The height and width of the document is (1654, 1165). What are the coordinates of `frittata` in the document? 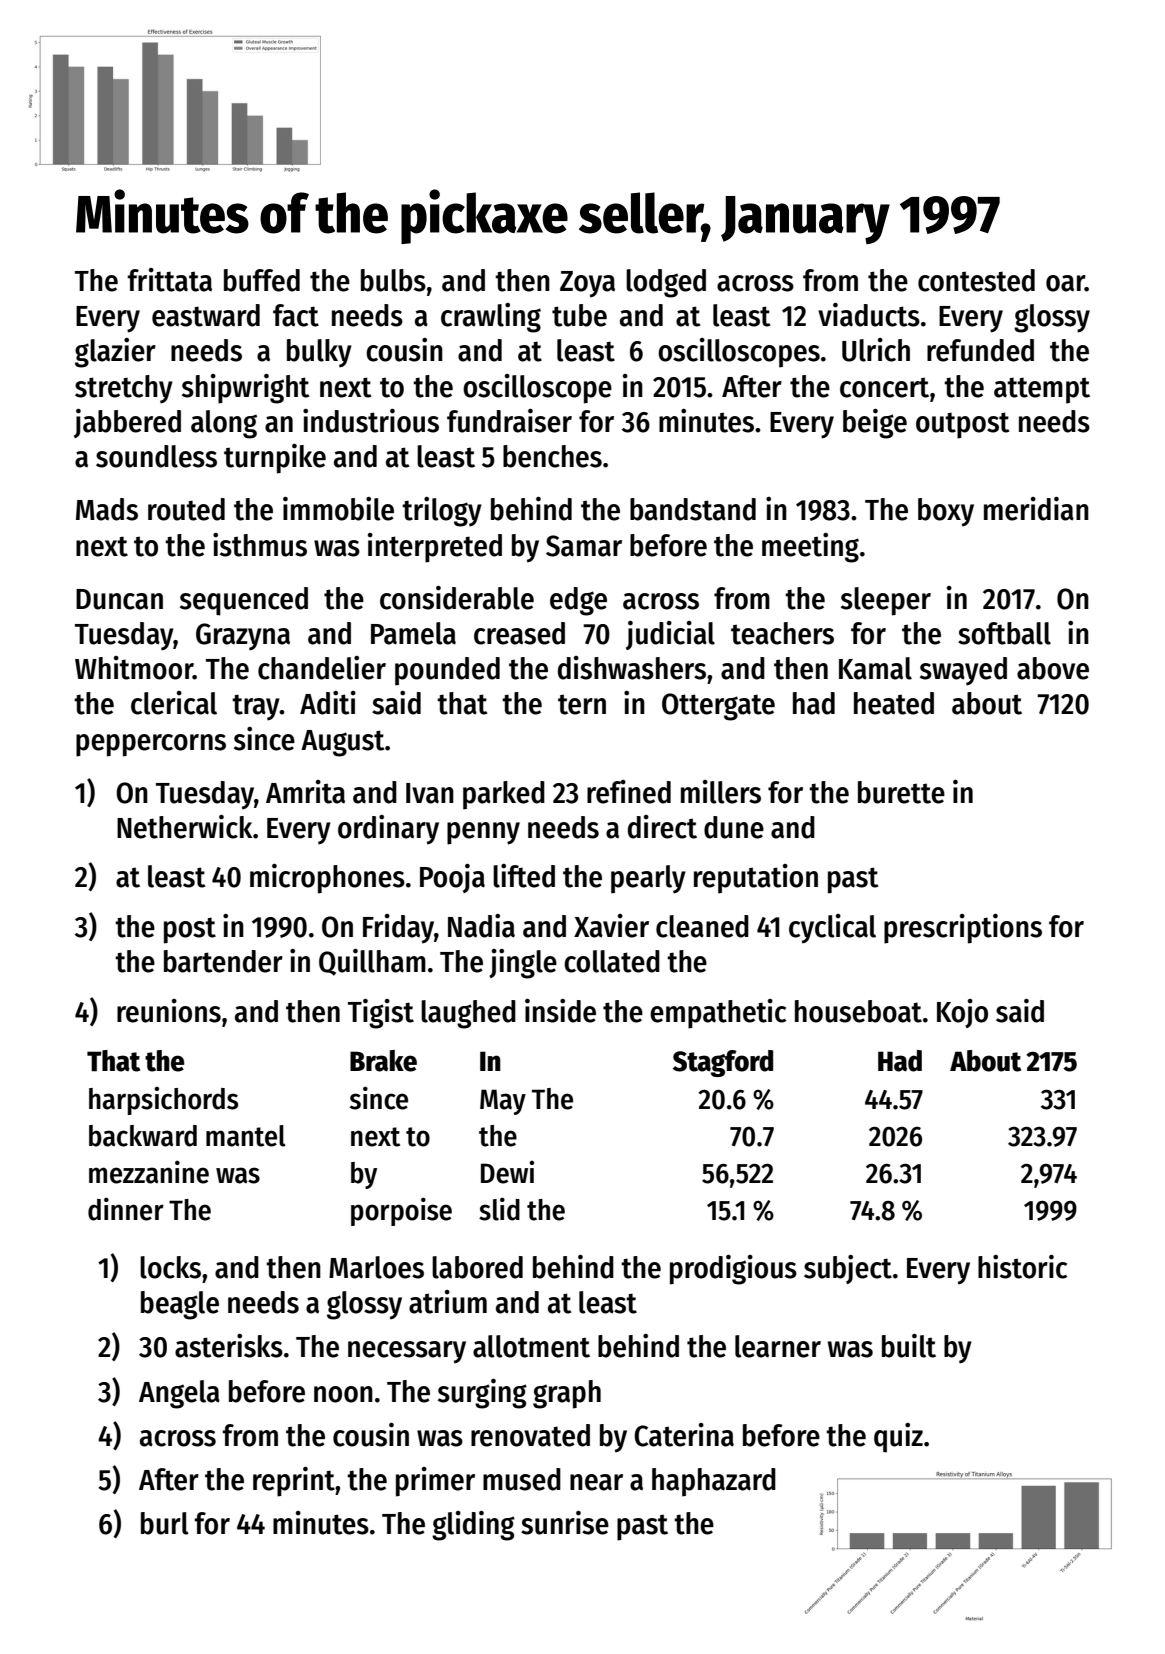 It's located at (169, 280).
